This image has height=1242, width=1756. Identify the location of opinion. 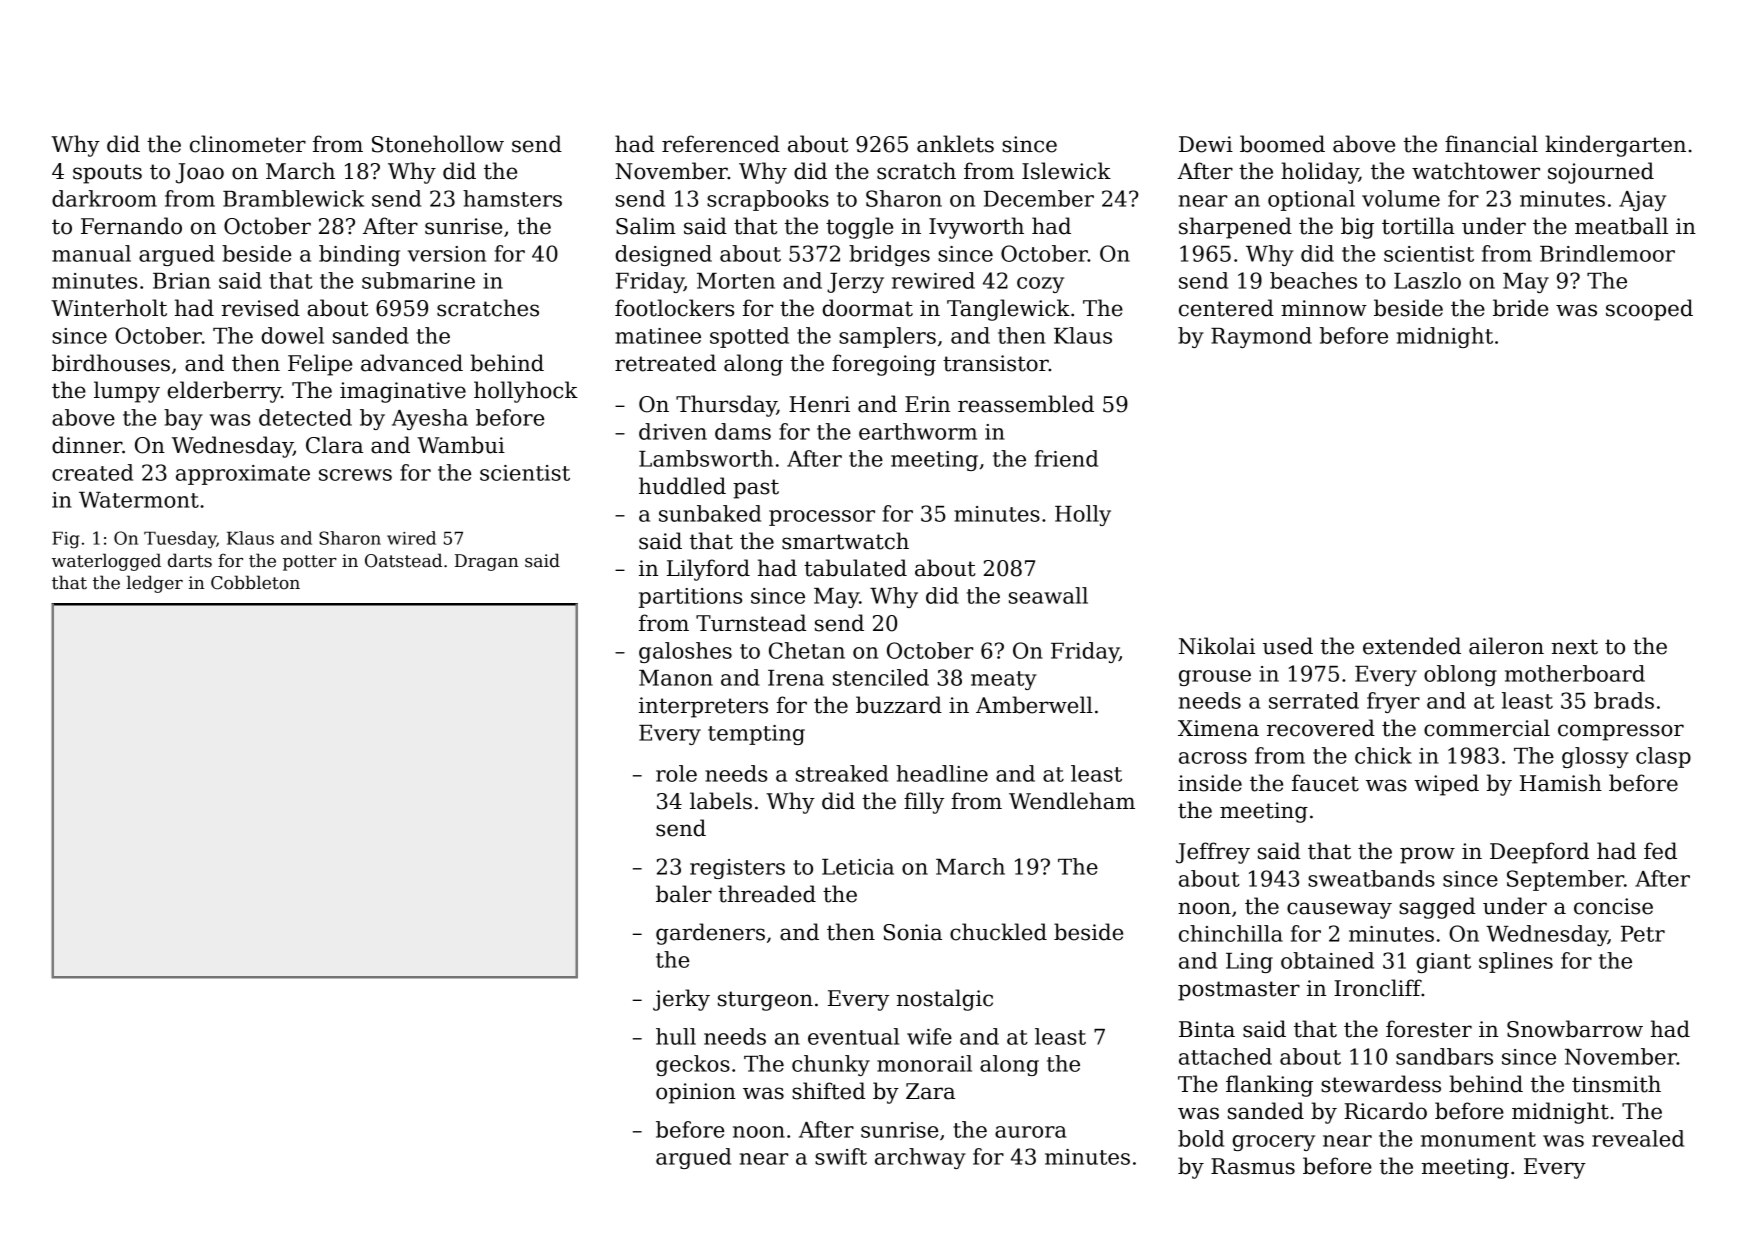
(696, 1093).
